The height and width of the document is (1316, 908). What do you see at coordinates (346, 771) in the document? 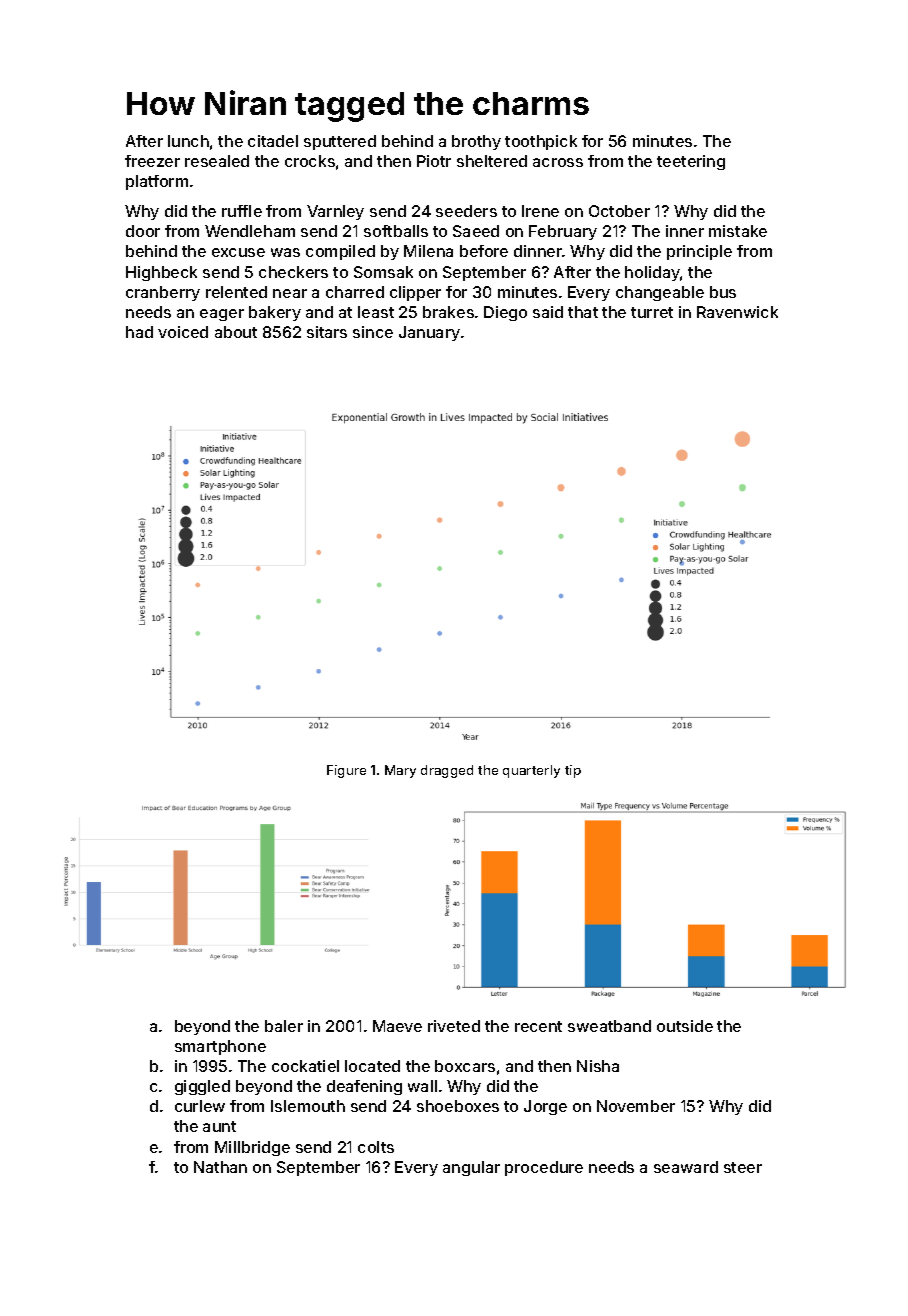
I see `Figure` at bounding box center [346, 771].
